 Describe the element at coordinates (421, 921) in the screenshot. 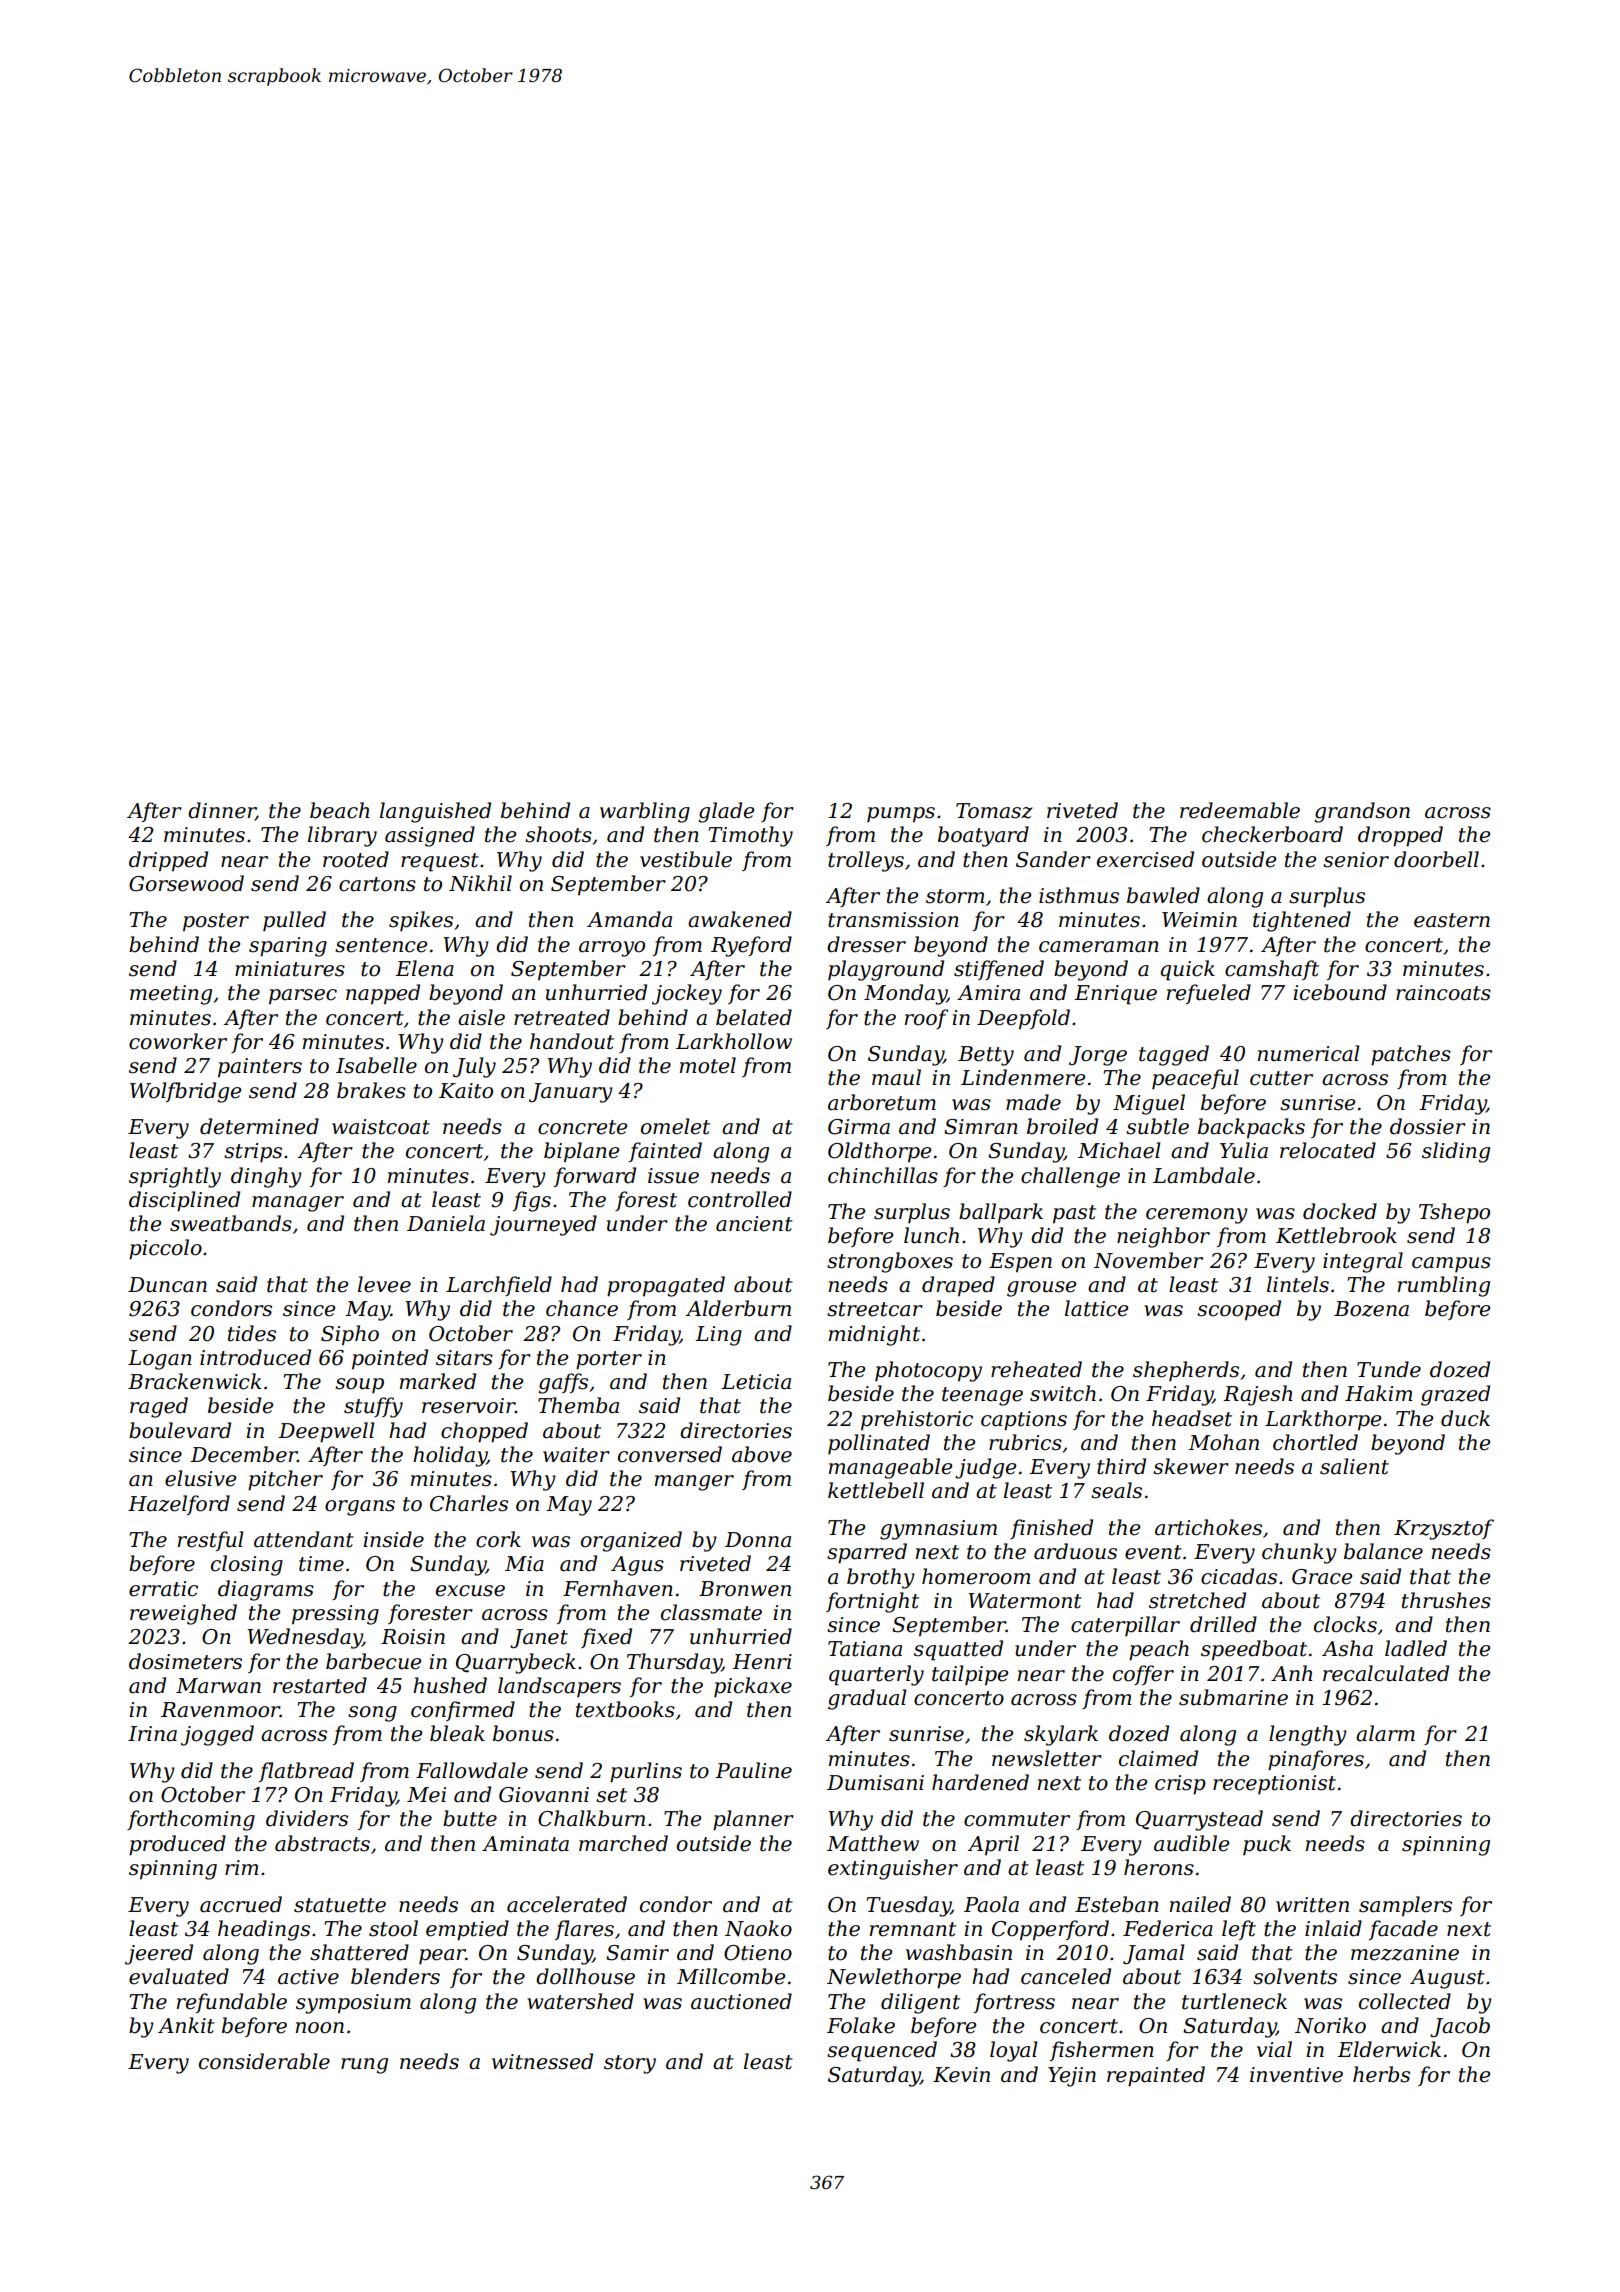

I see `spikes` at that location.
